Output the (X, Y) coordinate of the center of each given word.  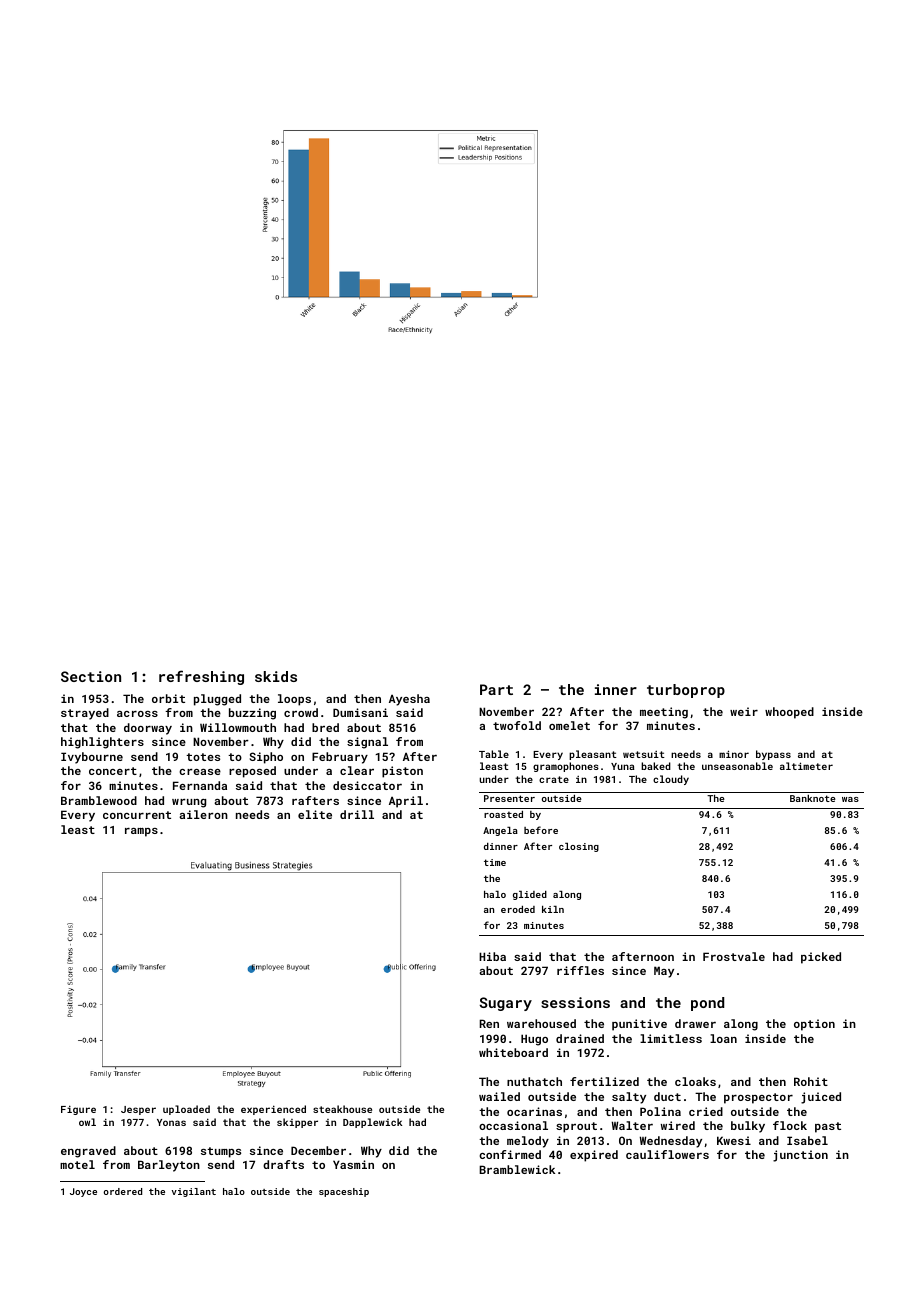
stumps (221, 1152)
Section (91, 676)
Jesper (138, 1110)
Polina (660, 1111)
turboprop (686, 691)
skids (276, 676)
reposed (252, 772)
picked (821, 958)
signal (367, 743)
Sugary (505, 1004)
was (850, 799)
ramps (141, 832)
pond (707, 1004)
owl (87, 1122)
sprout (576, 1127)
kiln (553, 909)
